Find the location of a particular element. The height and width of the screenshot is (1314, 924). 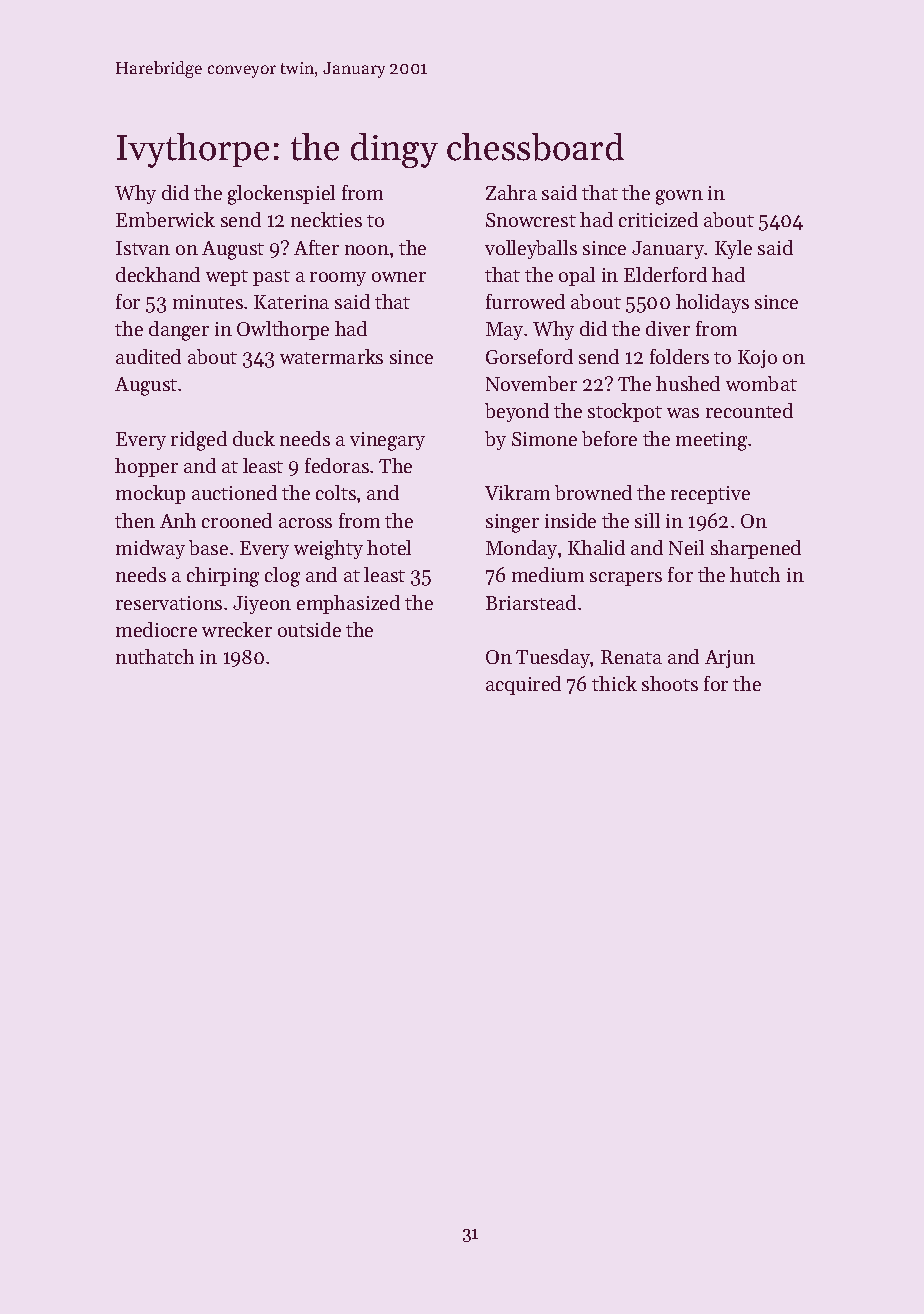

sill is located at coordinates (647, 520).
